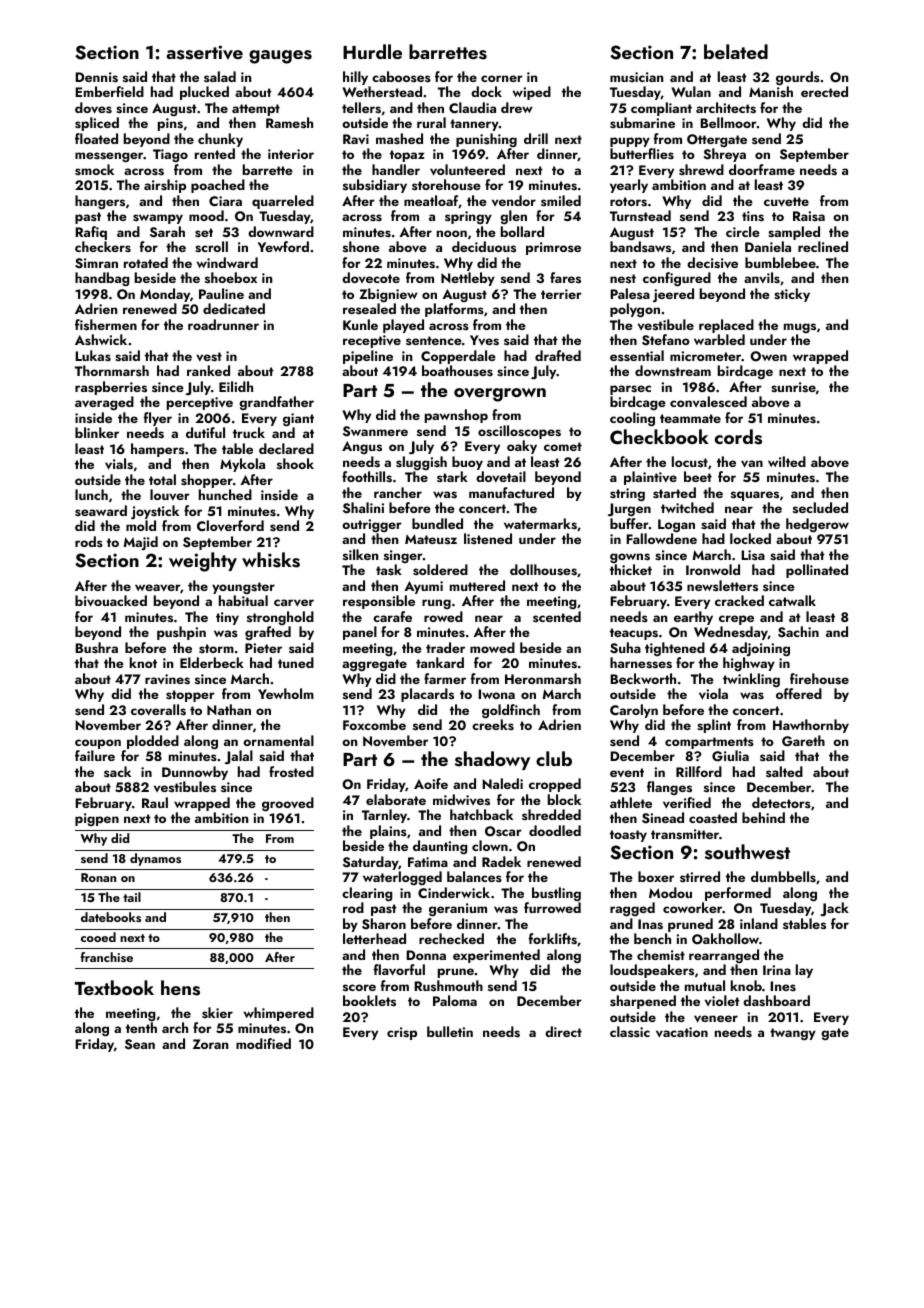 This image has height=1308, width=924. What do you see at coordinates (777, 970) in the image?
I see `Irina` at bounding box center [777, 970].
